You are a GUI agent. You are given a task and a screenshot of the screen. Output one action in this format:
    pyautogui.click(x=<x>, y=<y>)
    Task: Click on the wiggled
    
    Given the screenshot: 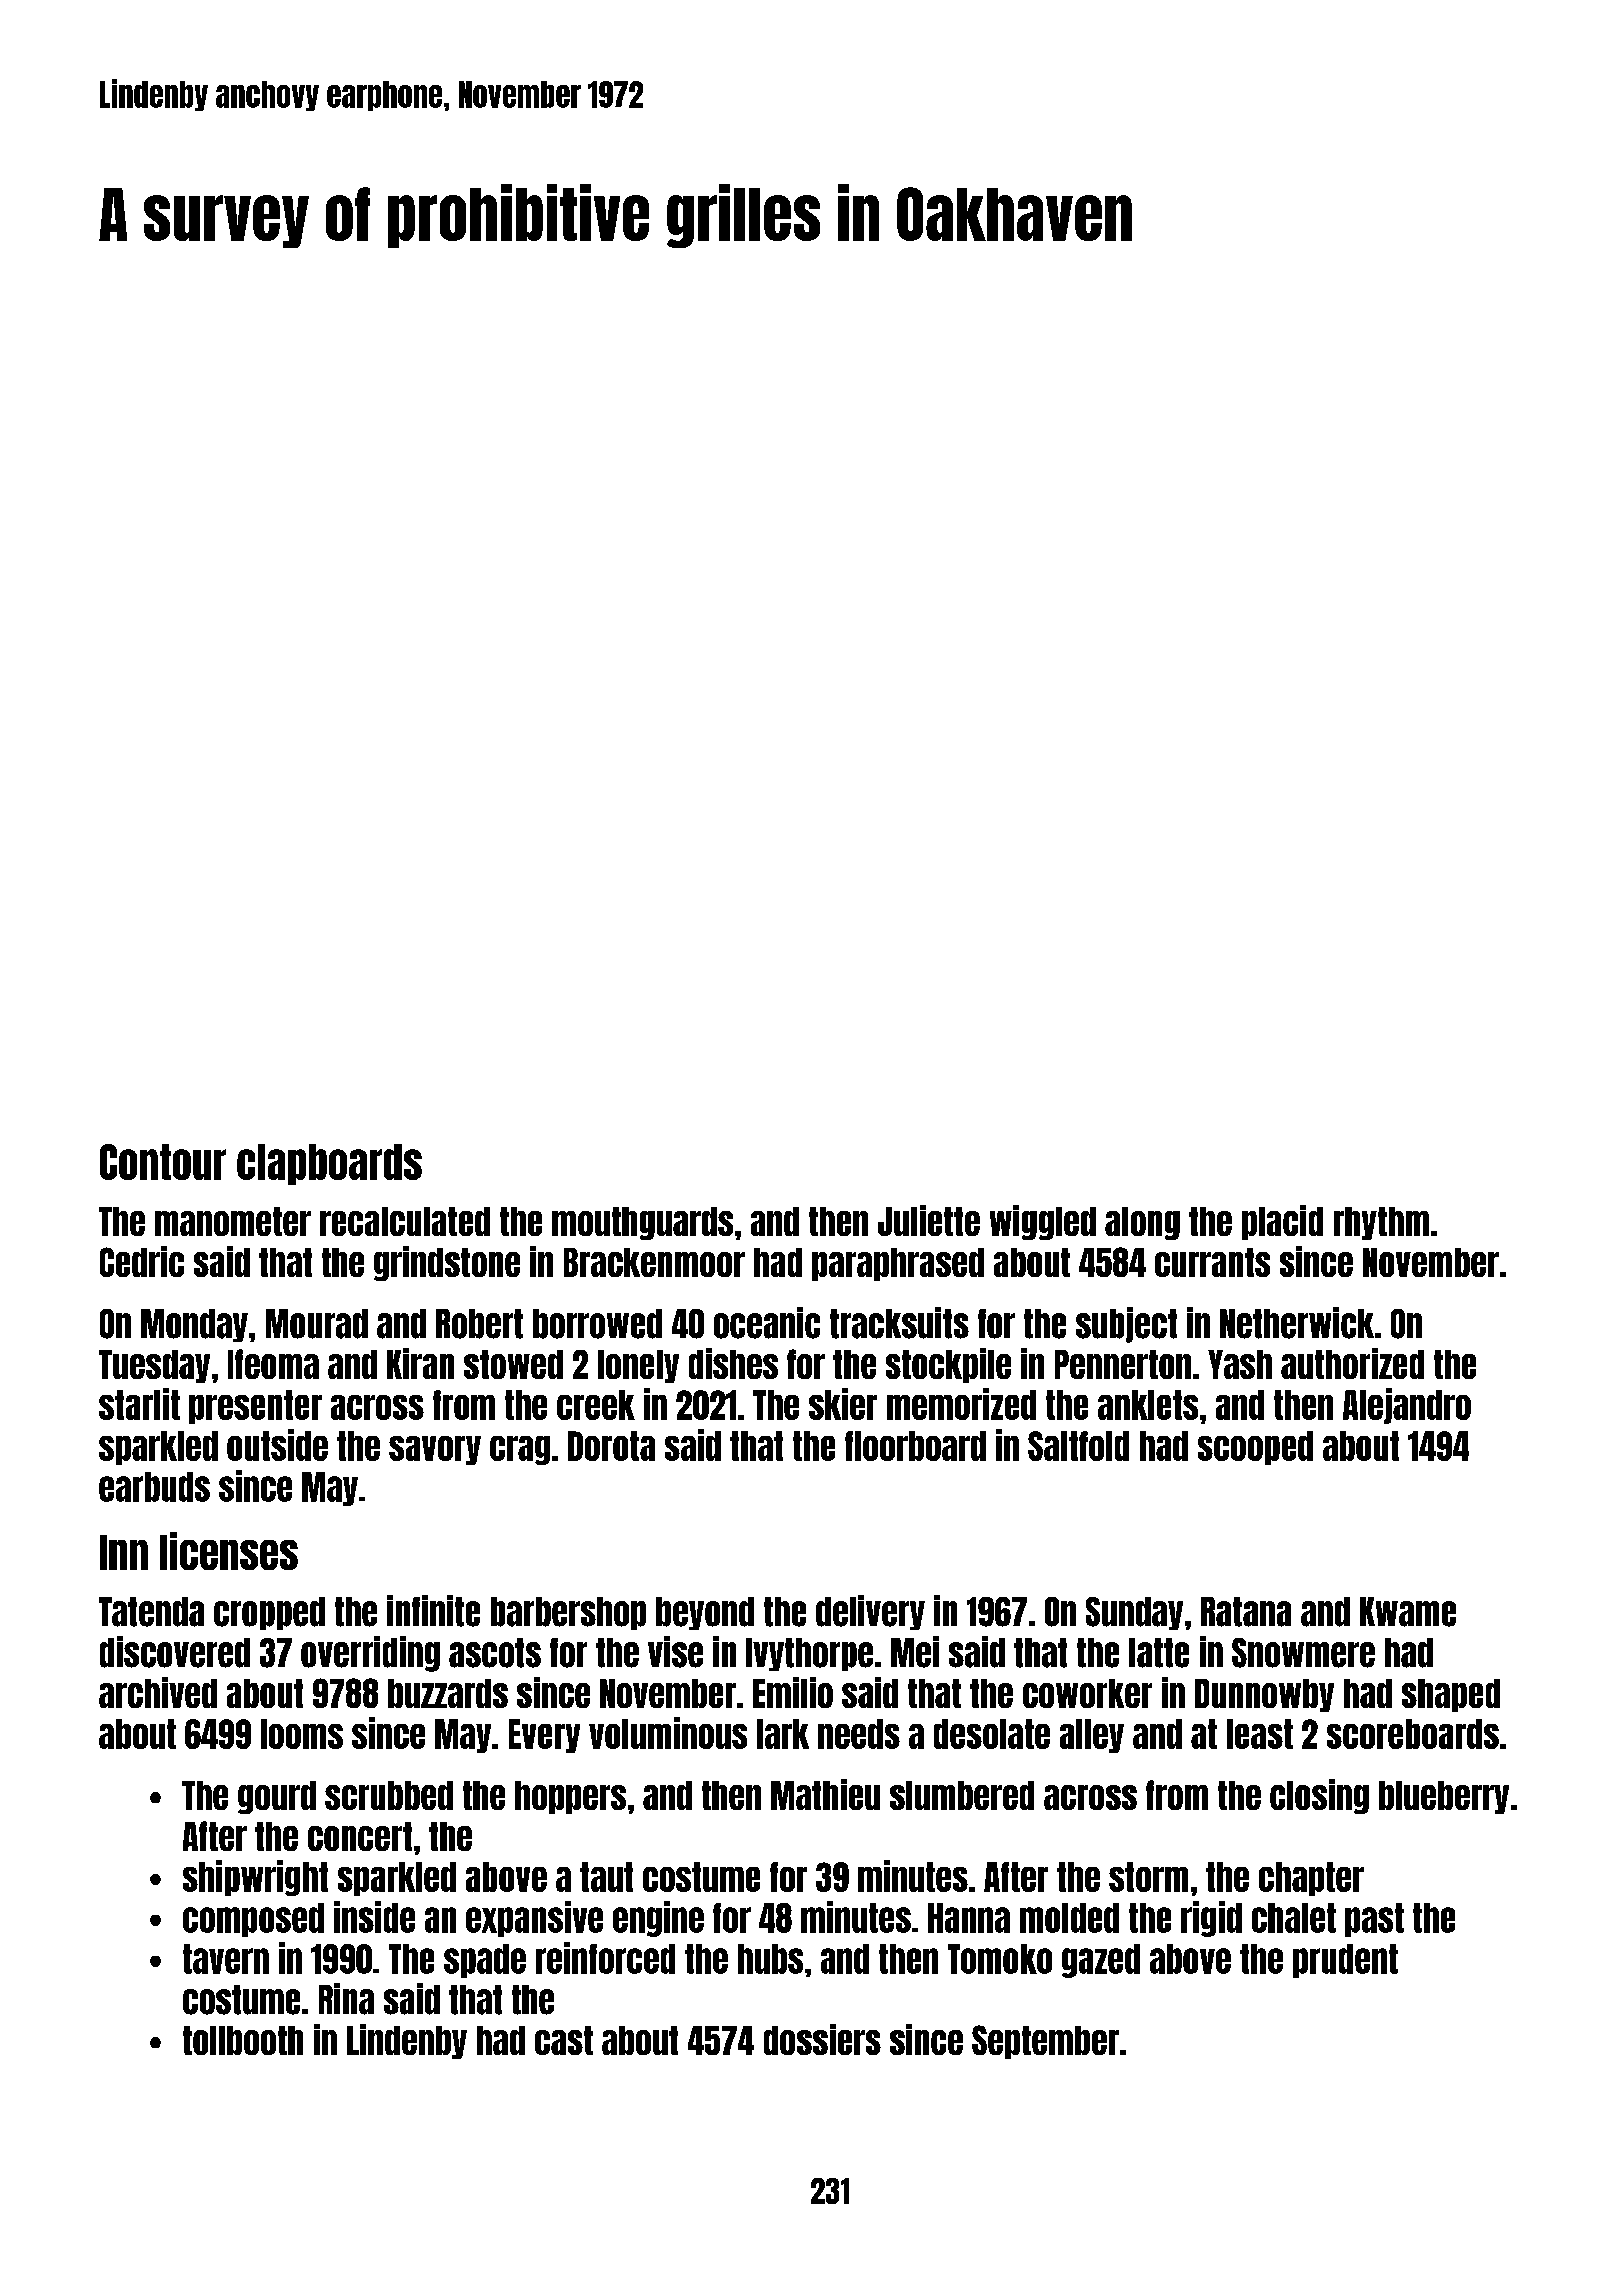 What is the action you would take?
    pyautogui.click(x=1043, y=1222)
